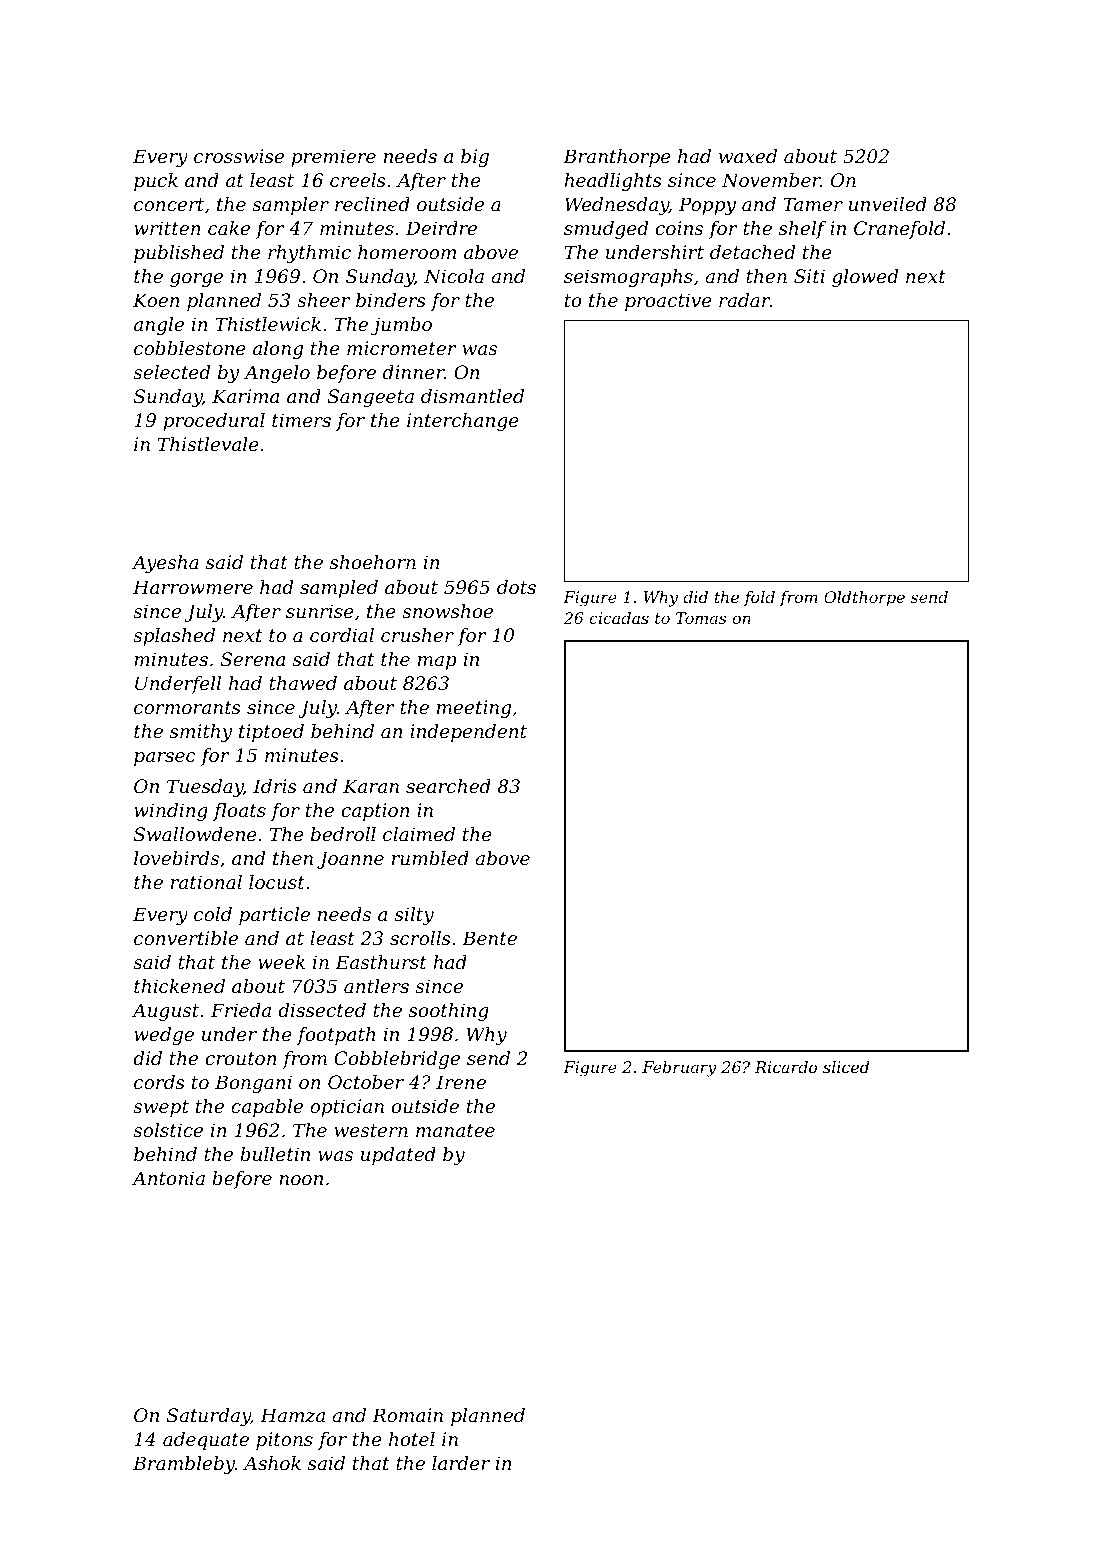 This document has width=1102, height=1558. Describe the element at coordinates (171, 372) in the document. I see `selected` at that location.
